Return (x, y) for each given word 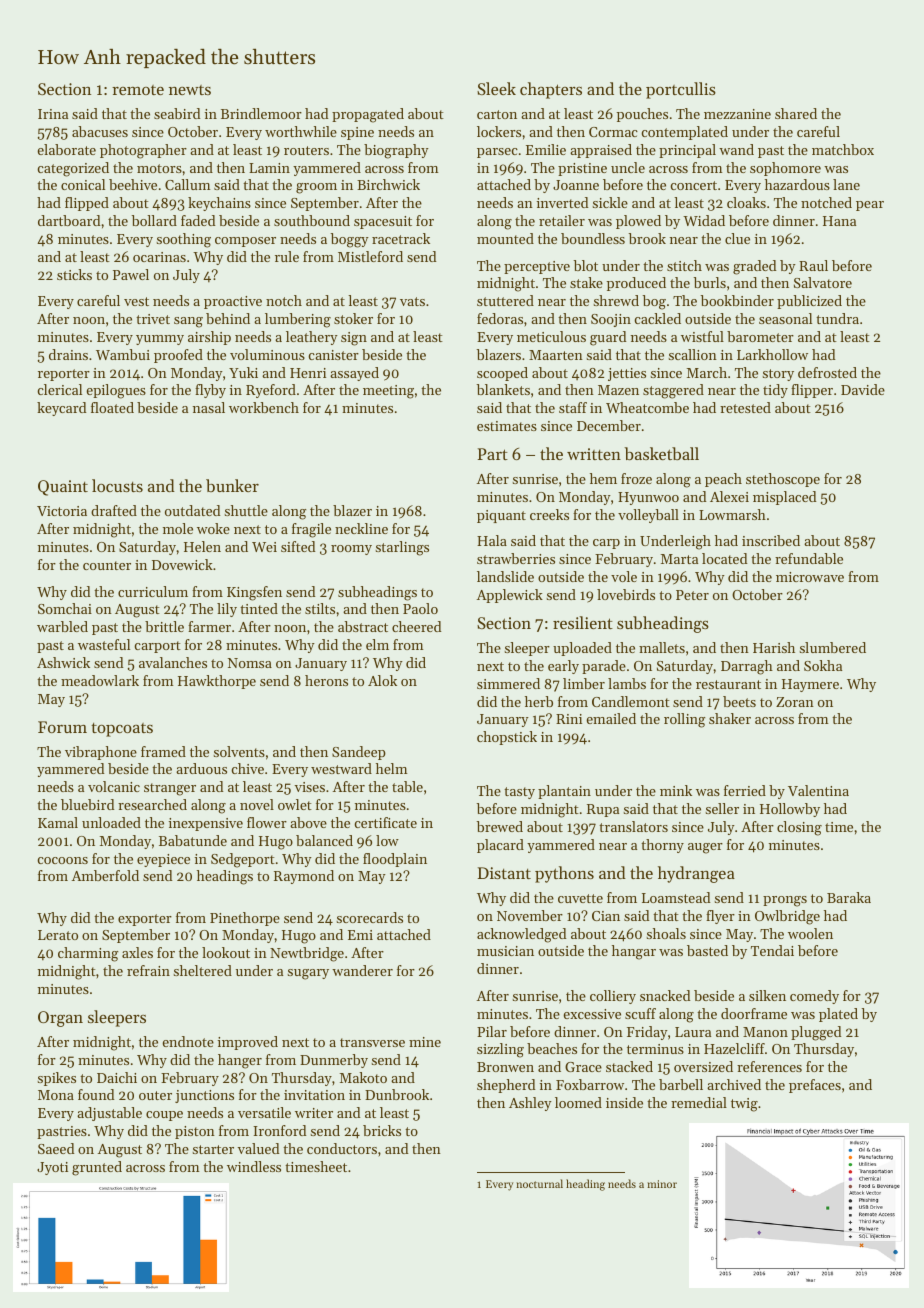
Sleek (496, 88)
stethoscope (783, 480)
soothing (184, 240)
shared (796, 113)
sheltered (203, 970)
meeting (388, 392)
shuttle (246, 510)
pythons (564, 874)
